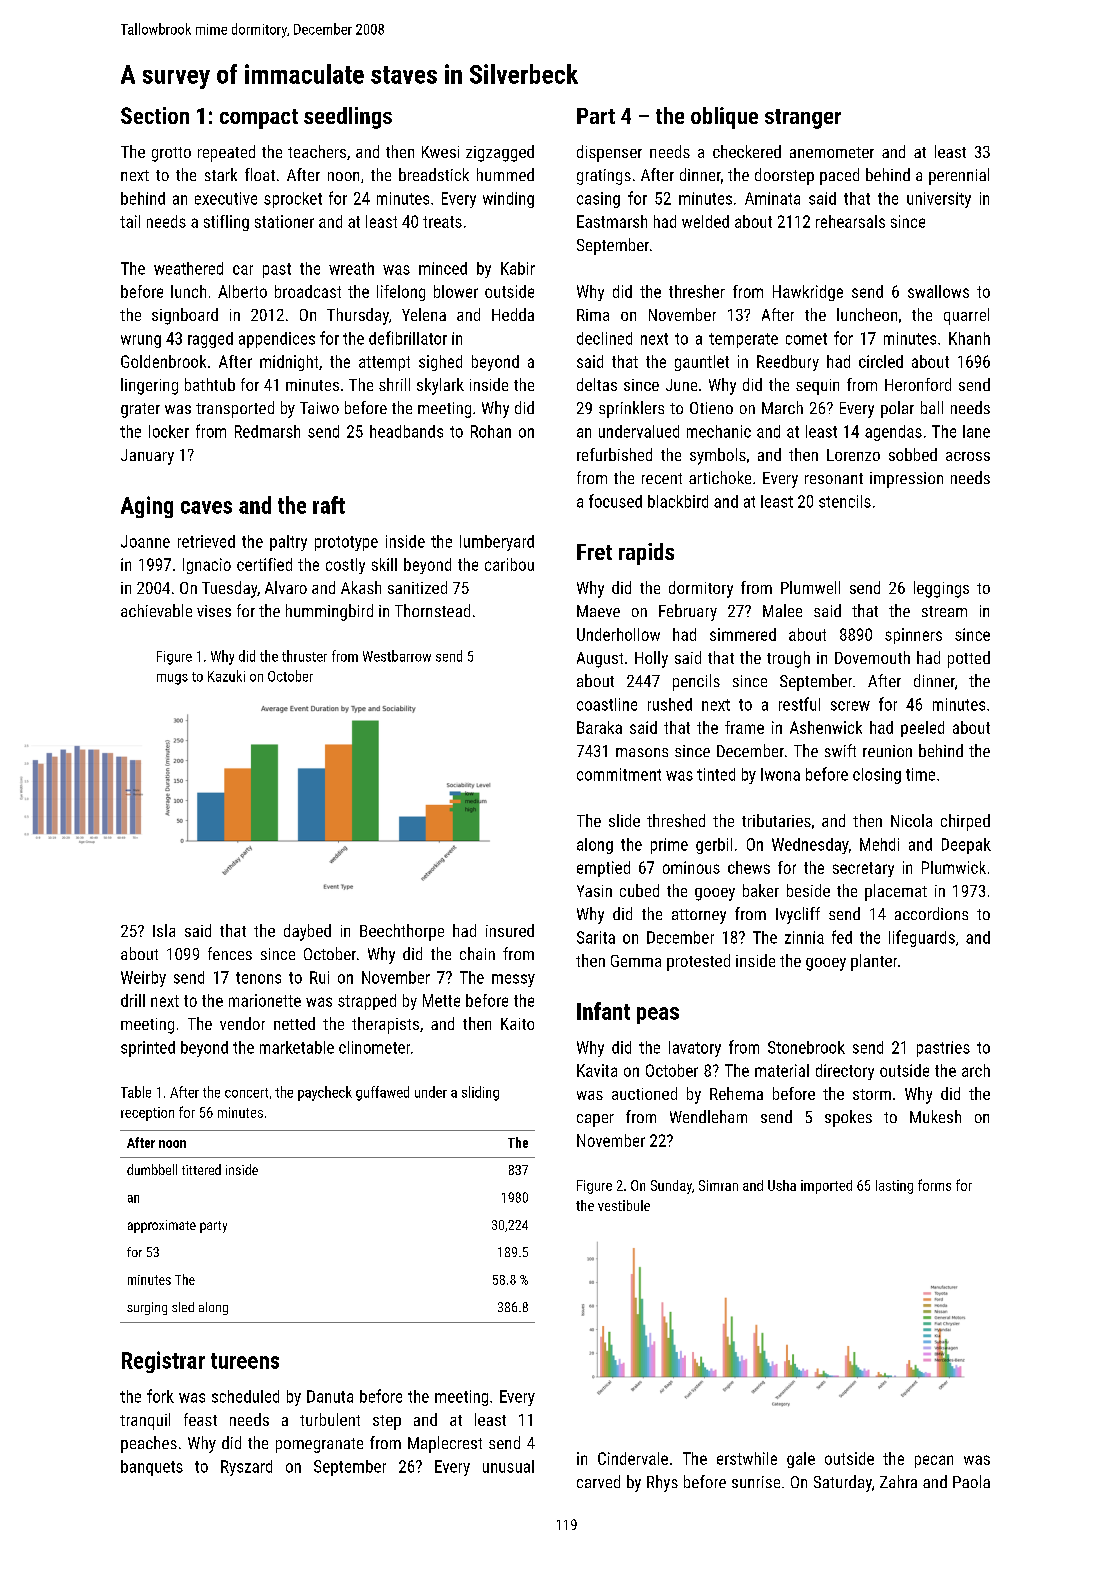 The image size is (1111, 1571). What do you see at coordinates (624, 1205) in the image?
I see `vestibule` at bounding box center [624, 1205].
